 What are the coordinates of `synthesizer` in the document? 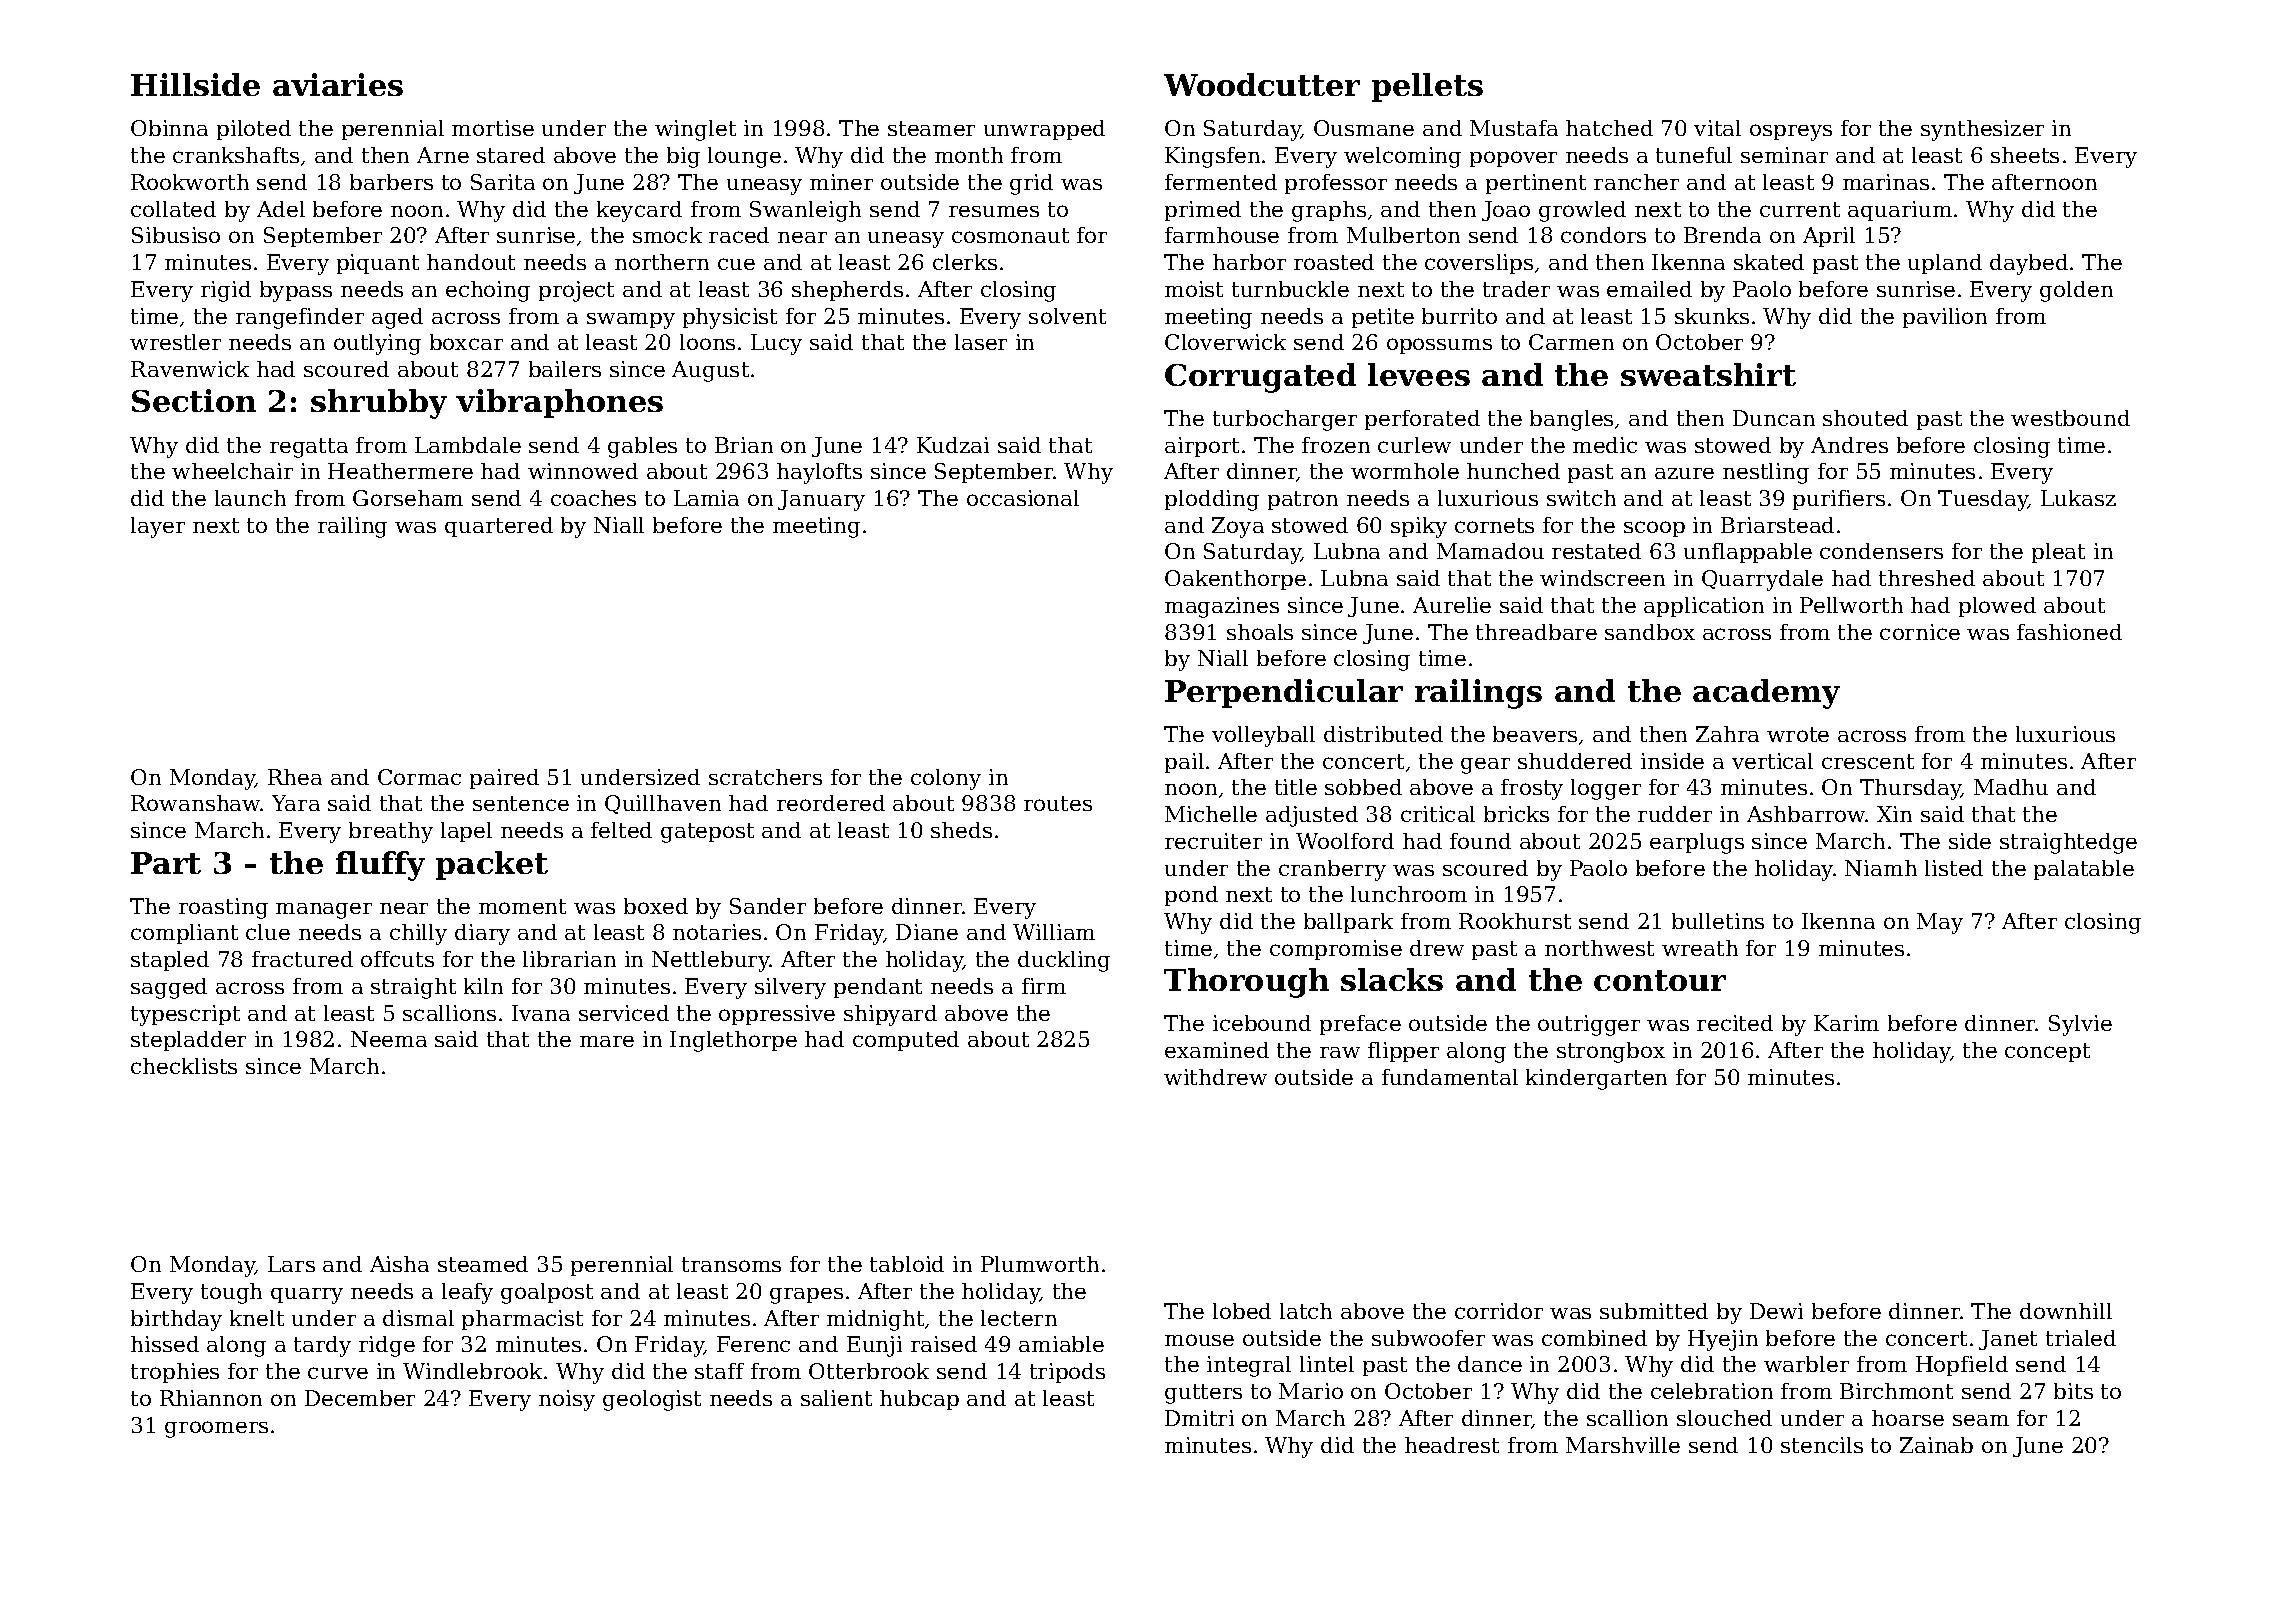 It's located at (1982, 130).
